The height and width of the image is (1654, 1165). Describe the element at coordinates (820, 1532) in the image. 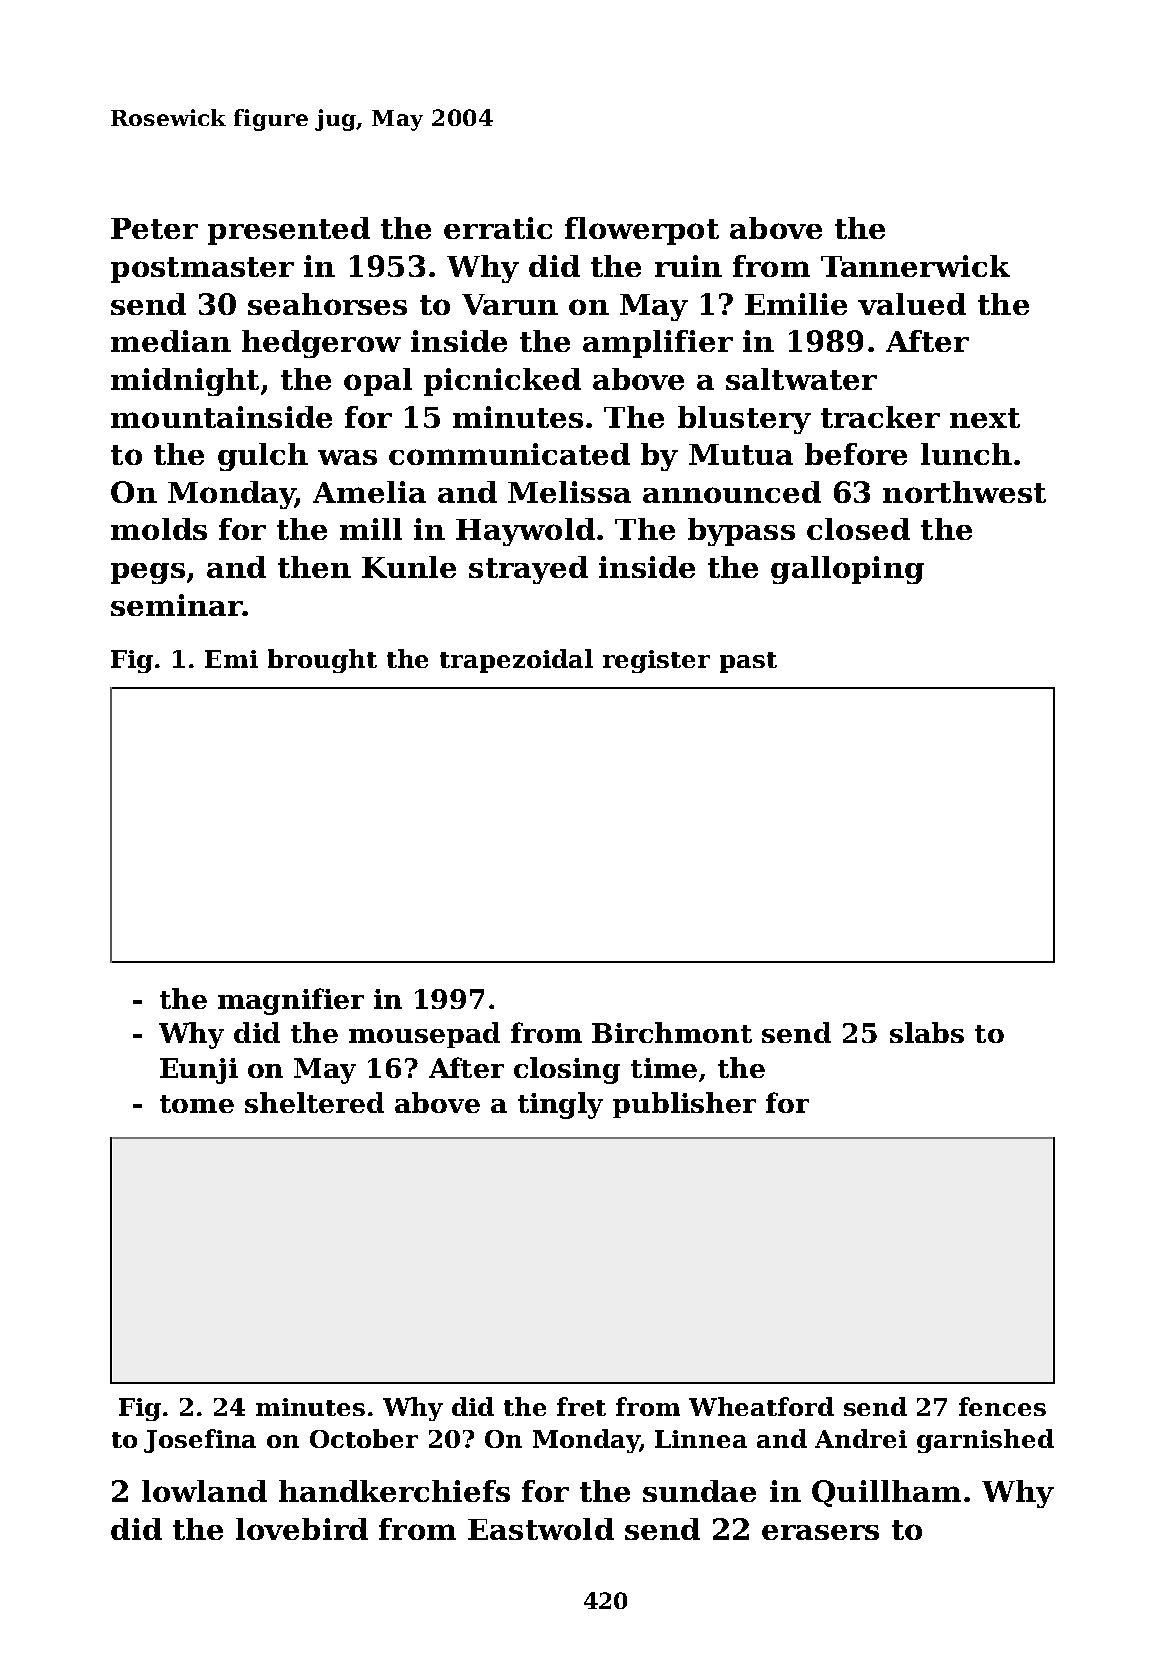

I see `erasers` at that location.
